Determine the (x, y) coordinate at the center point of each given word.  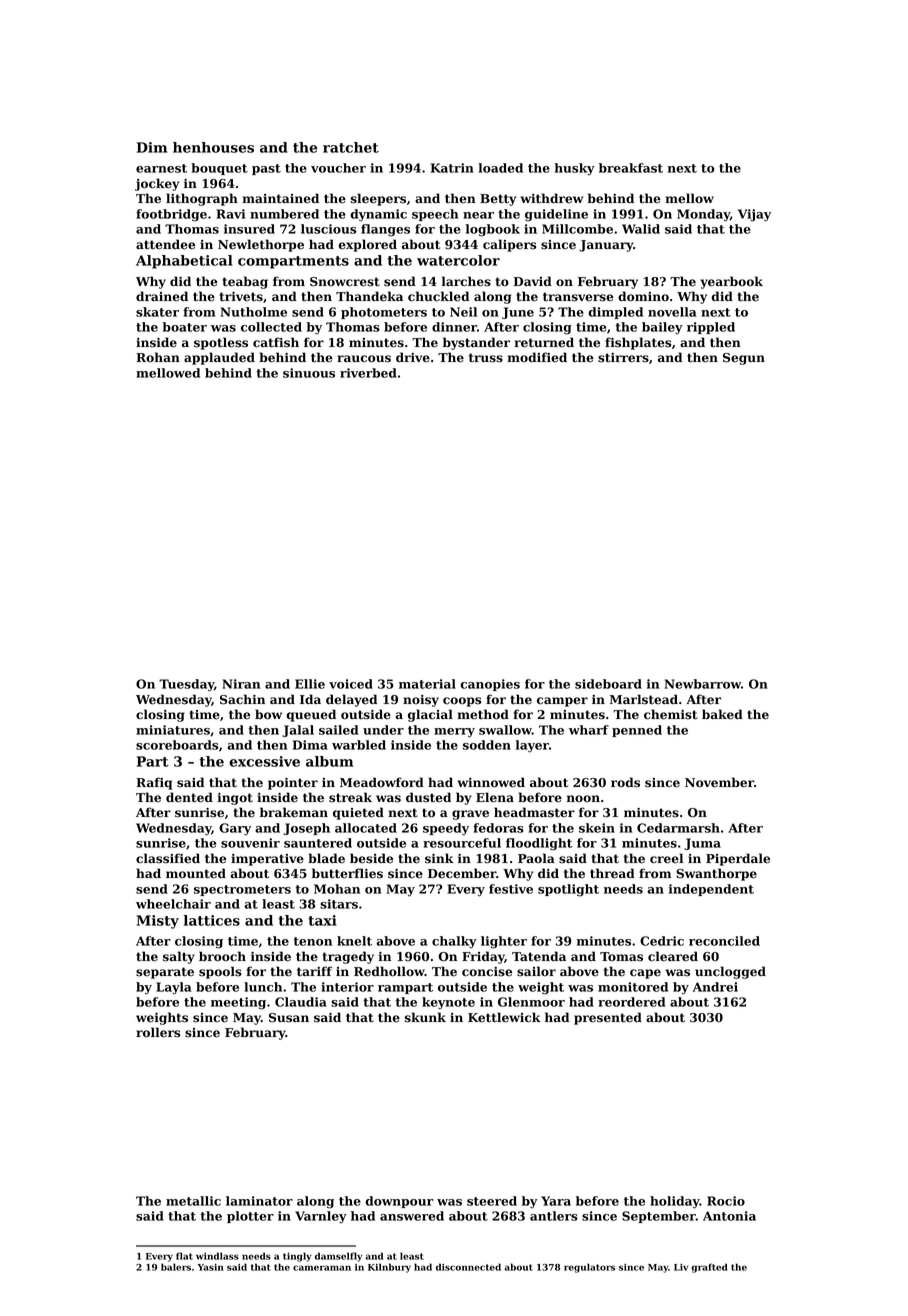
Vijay (754, 215)
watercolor (458, 260)
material (427, 684)
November (719, 782)
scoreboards (177, 745)
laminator (259, 1201)
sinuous (309, 373)
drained (162, 296)
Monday (703, 215)
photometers (384, 313)
